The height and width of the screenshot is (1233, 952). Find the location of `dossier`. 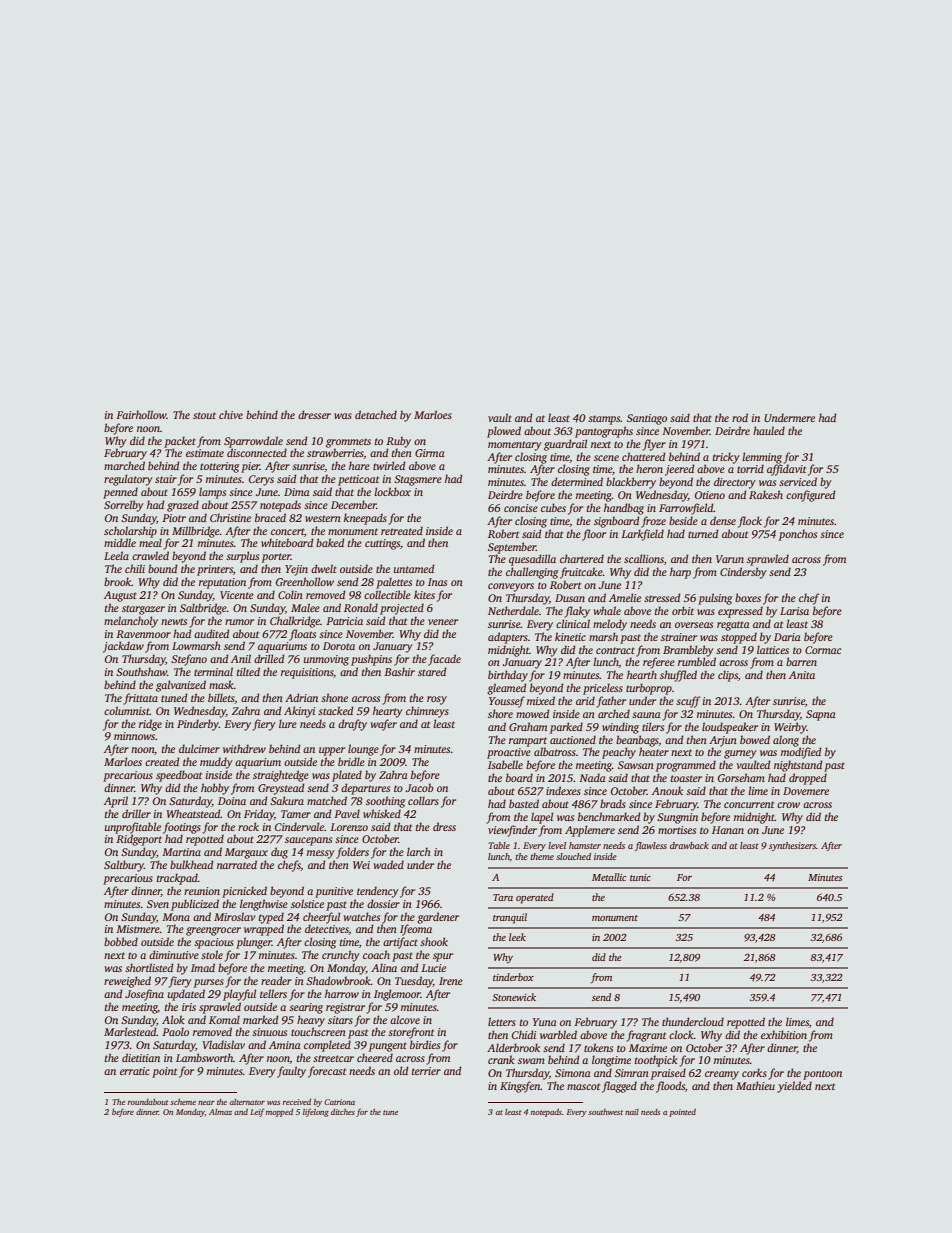

dossier is located at coordinates (383, 903).
